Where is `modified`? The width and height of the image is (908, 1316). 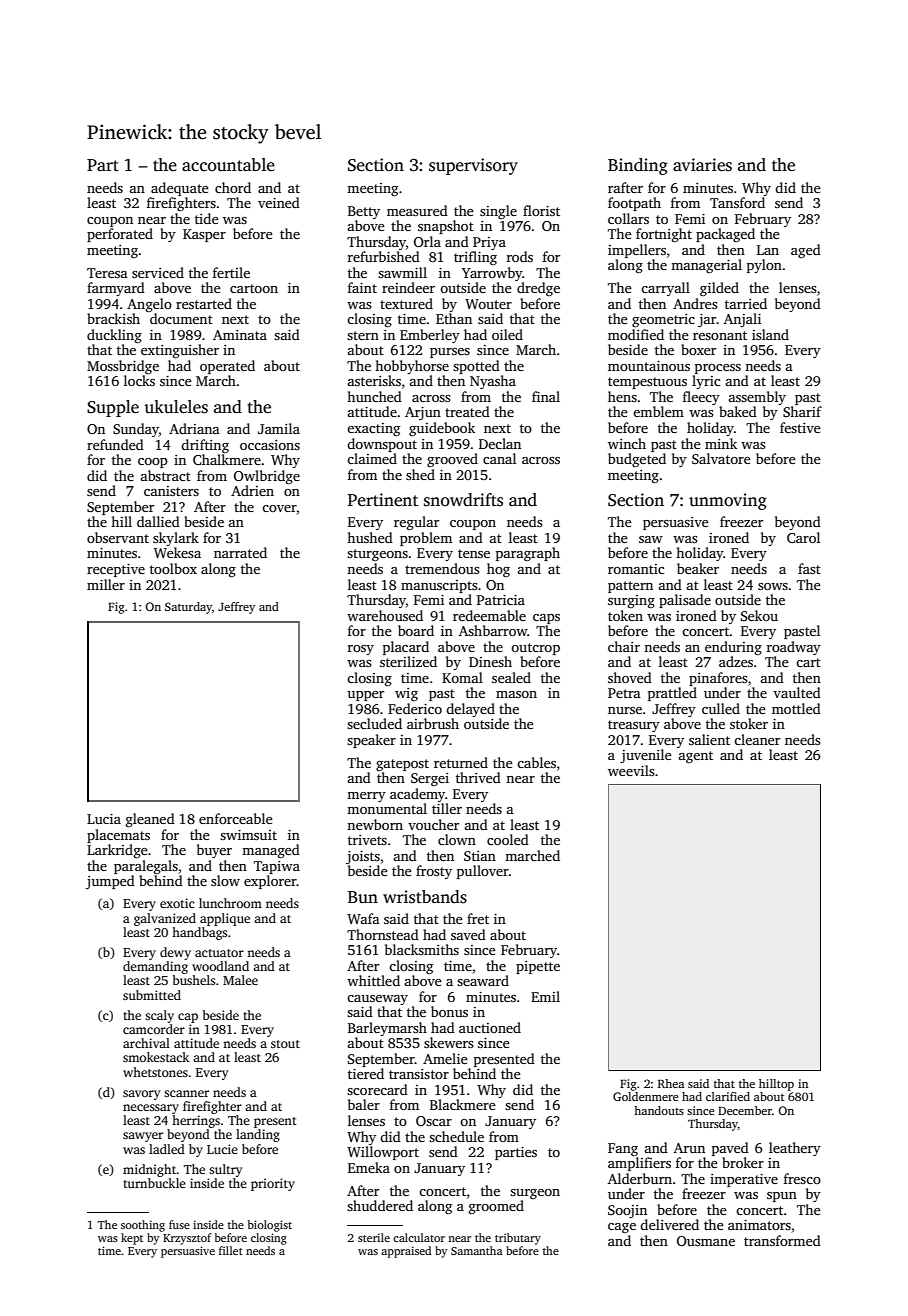
modified is located at coordinates (636, 334).
